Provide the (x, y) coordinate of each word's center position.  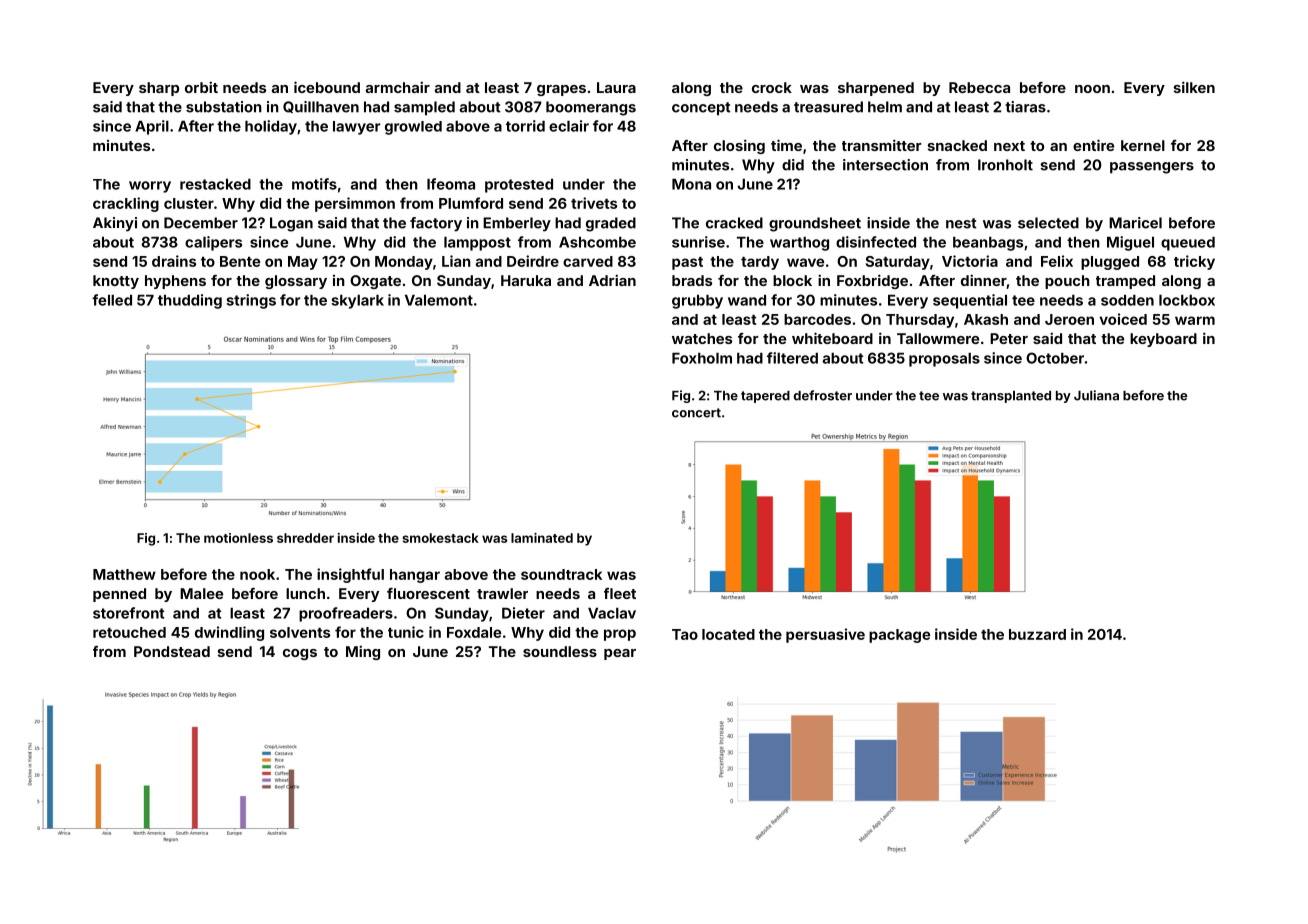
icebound (327, 87)
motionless (238, 538)
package (899, 636)
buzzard (1037, 634)
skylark (357, 302)
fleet (620, 593)
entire (1093, 145)
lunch (305, 593)
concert (696, 413)
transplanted (1011, 397)
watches (702, 338)
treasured (828, 107)
